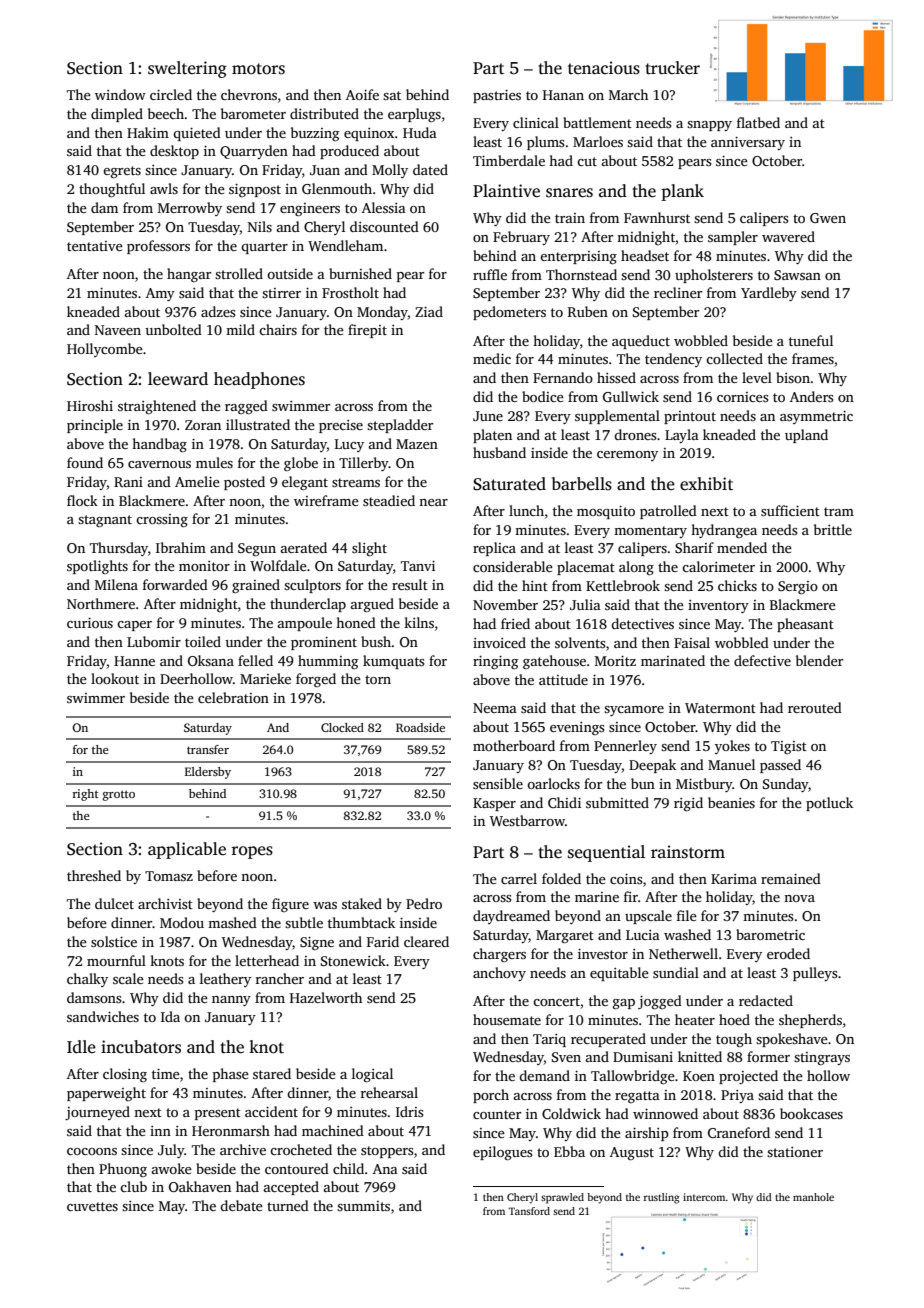 This page has width=924, height=1308. What do you see at coordinates (661, 1198) in the page?
I see `rustling` at bounding box center [661, 1198].
